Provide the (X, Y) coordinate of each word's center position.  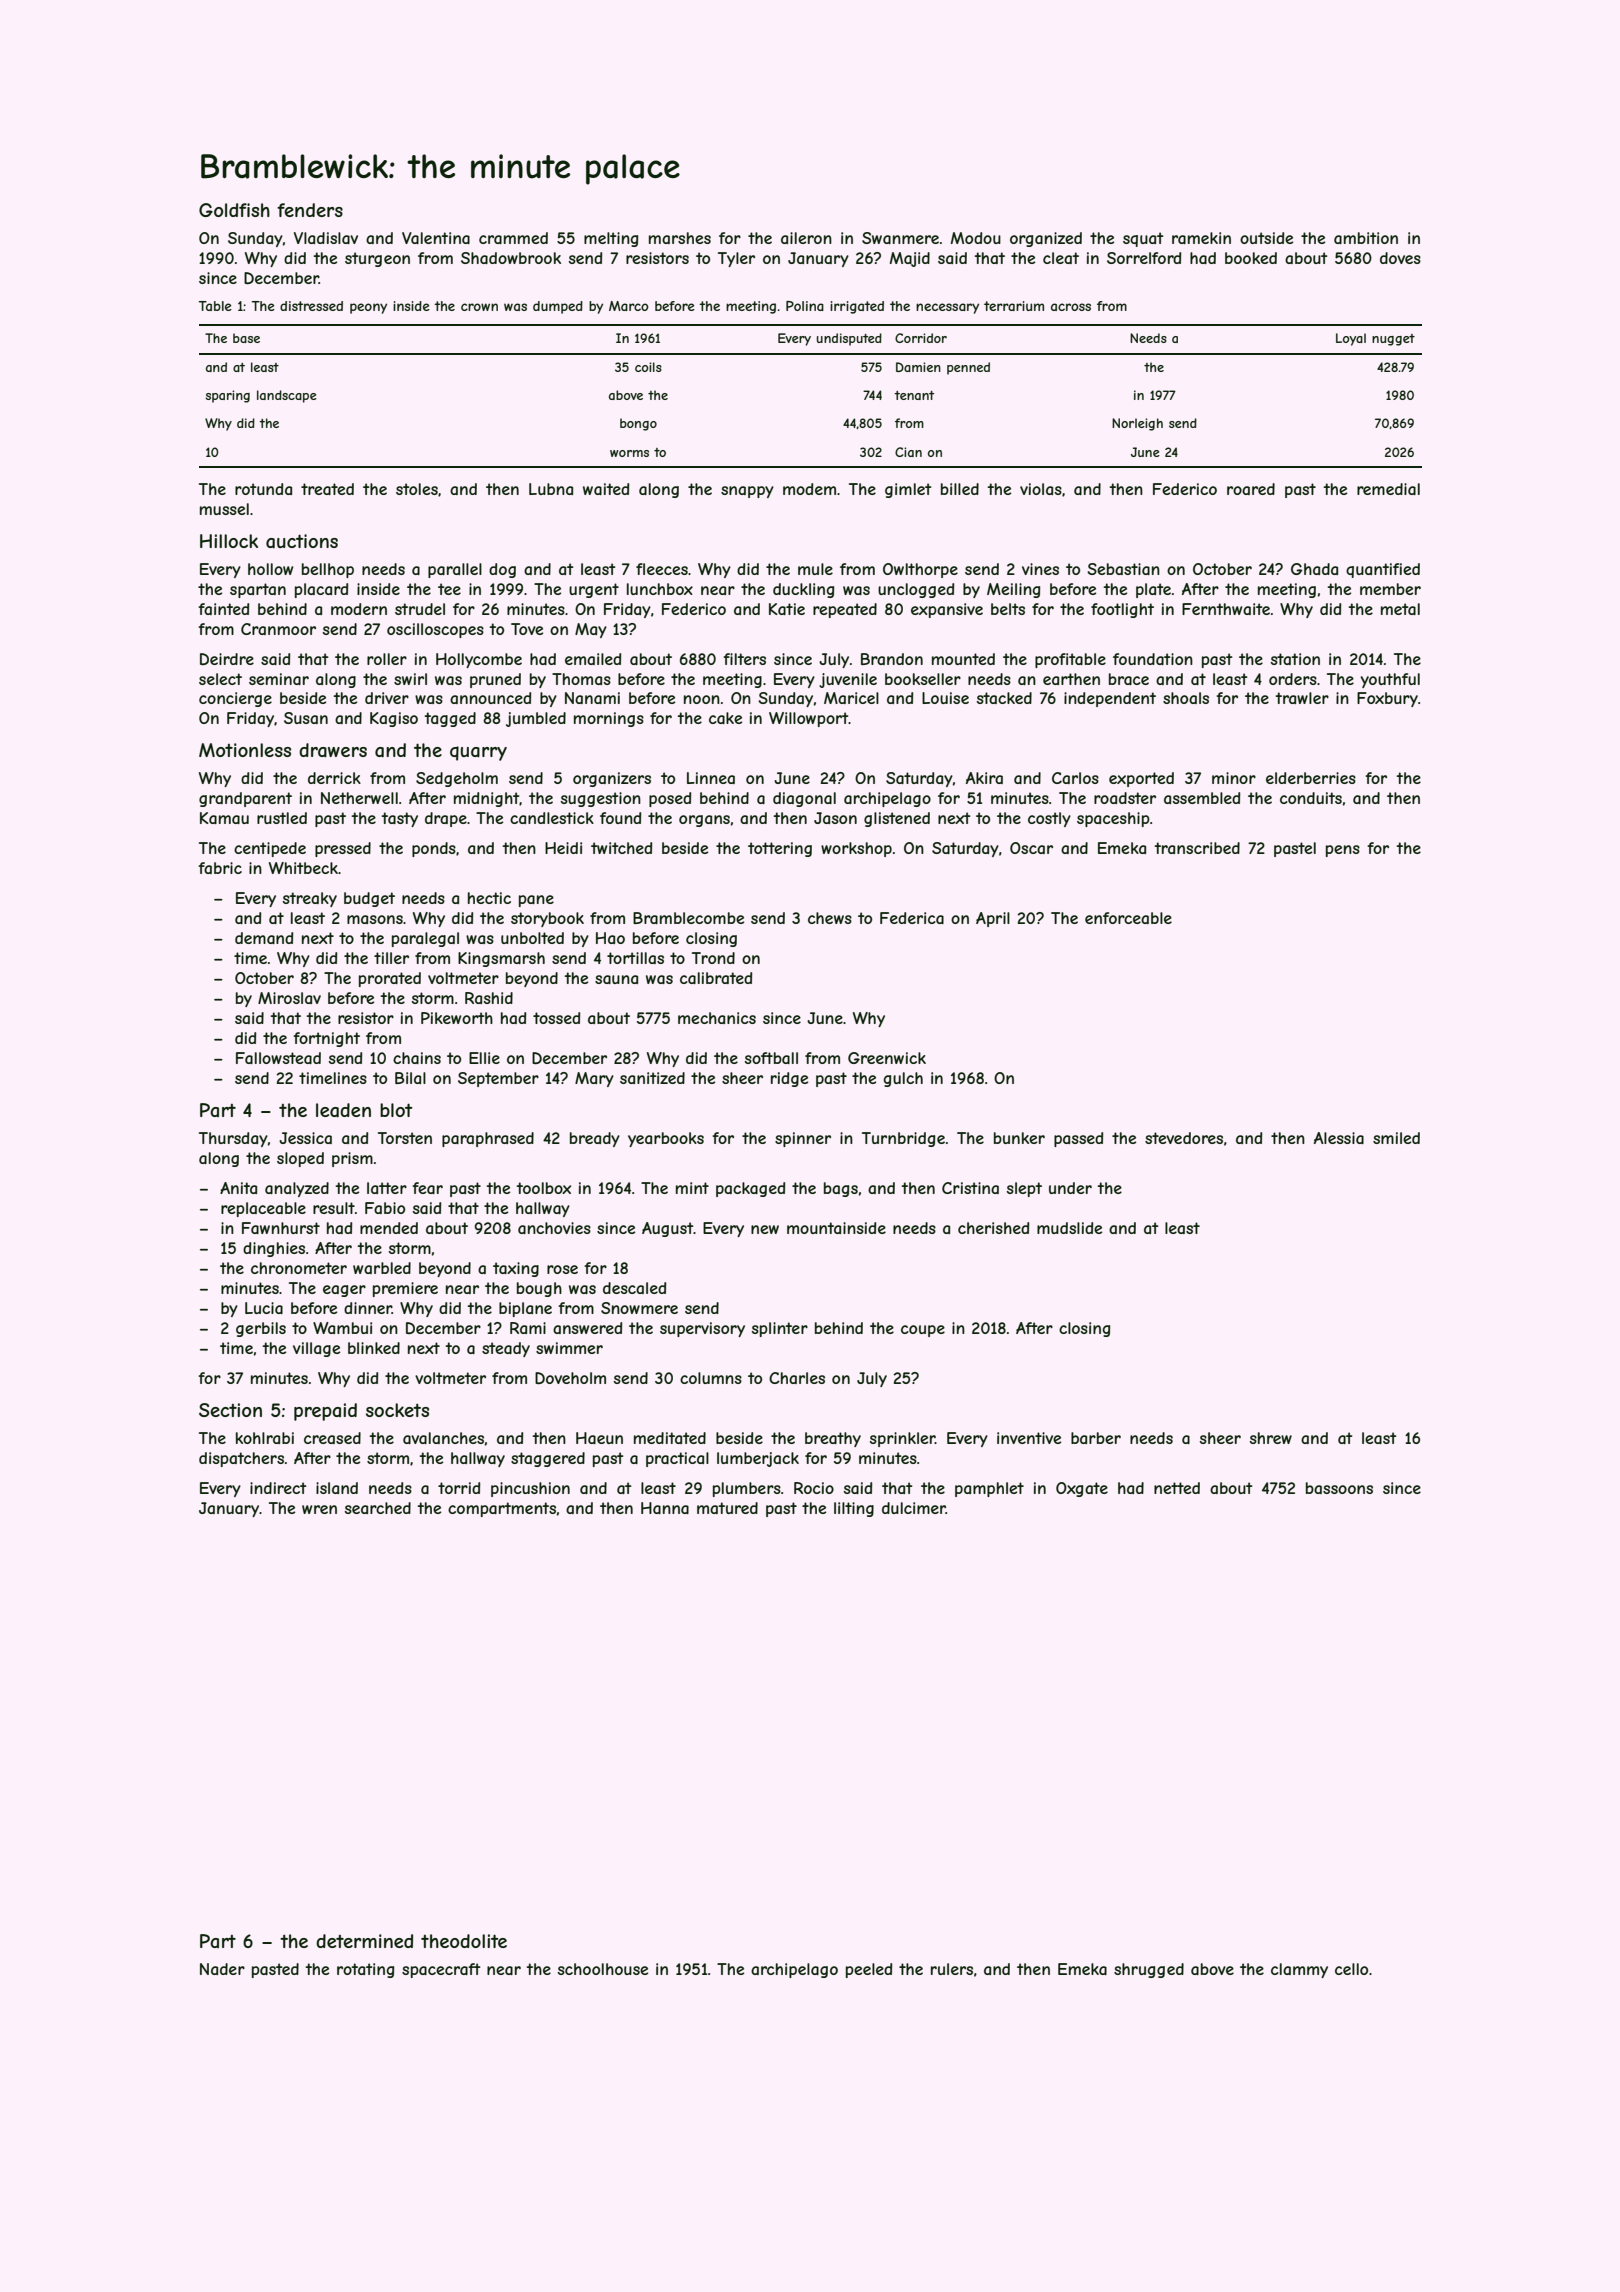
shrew (1271, 1438)
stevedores (1184, 1138)
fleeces (662, 569)
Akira (984, 778)
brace (1129, 679)
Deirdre (227, 659)
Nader (222, 1969)
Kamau (224, 818)
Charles (797, 1378)
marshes (680, 238)
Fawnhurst (281, 1228)
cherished (993, 1228)
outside (1266, 238)
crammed (513, 238)
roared (1251, 489)
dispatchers (241, 1459)
